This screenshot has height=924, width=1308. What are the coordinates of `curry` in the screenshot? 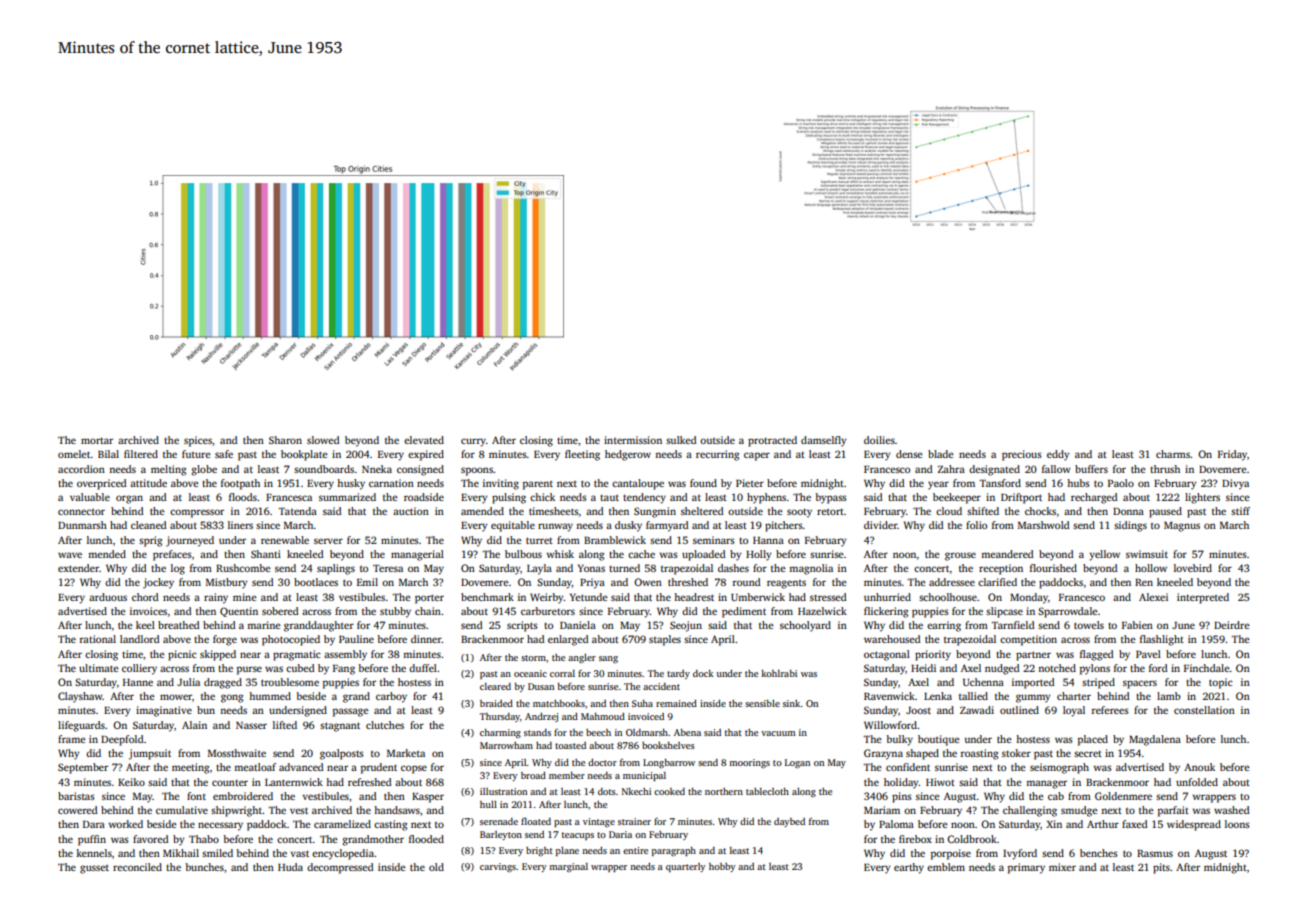 It's located at (473, 442).
